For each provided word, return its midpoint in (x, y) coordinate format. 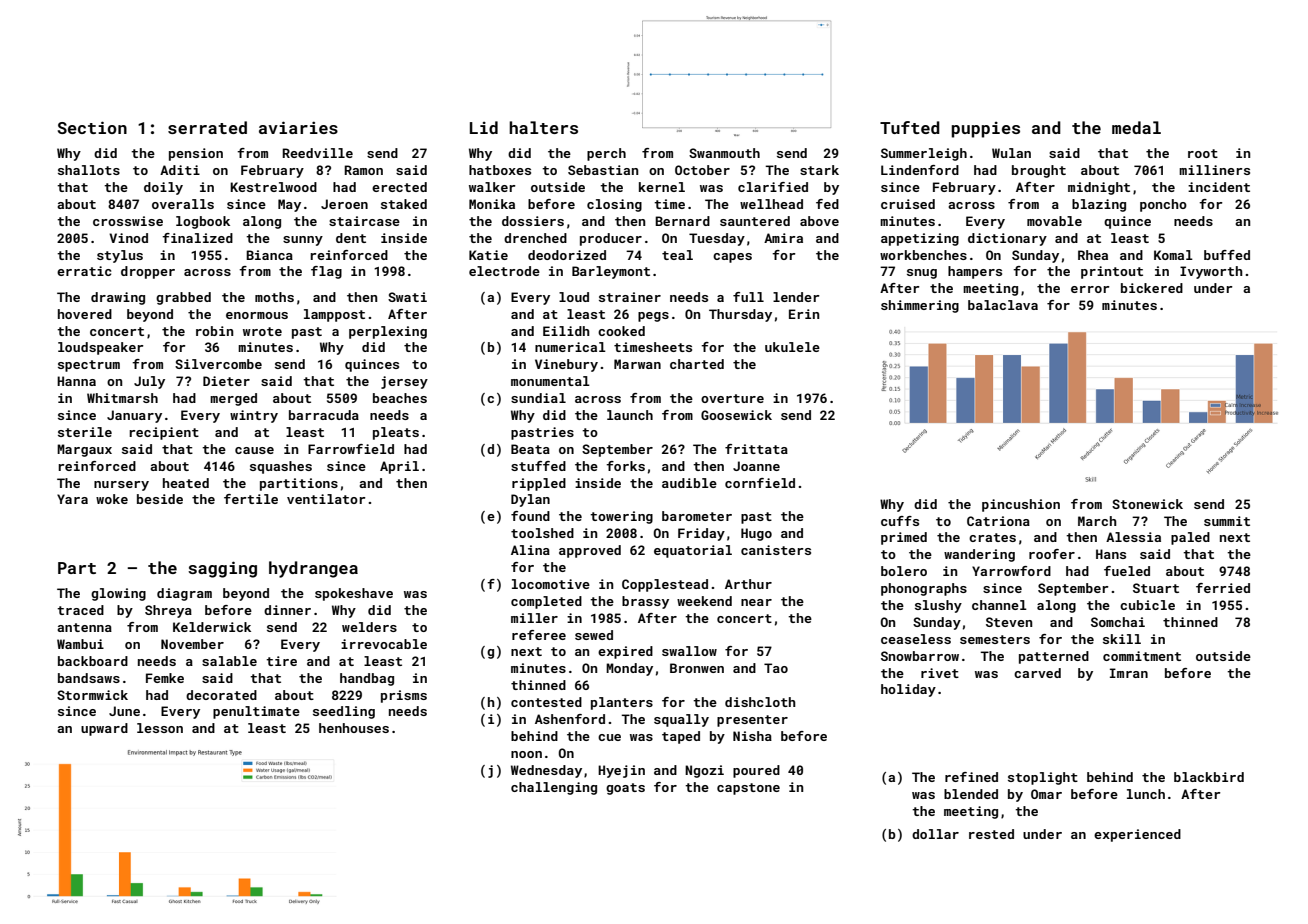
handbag (367, 679)
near (756, 602)
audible (689, 483)
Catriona (998, 521)
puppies (986, 130)
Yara (72, 499)
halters (543, 127)
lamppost (334, 315)
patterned (1054, 657)
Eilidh (566, 331)
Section (92, 127)
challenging (554, 788)
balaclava (1003, 305)
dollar (935, 834)
